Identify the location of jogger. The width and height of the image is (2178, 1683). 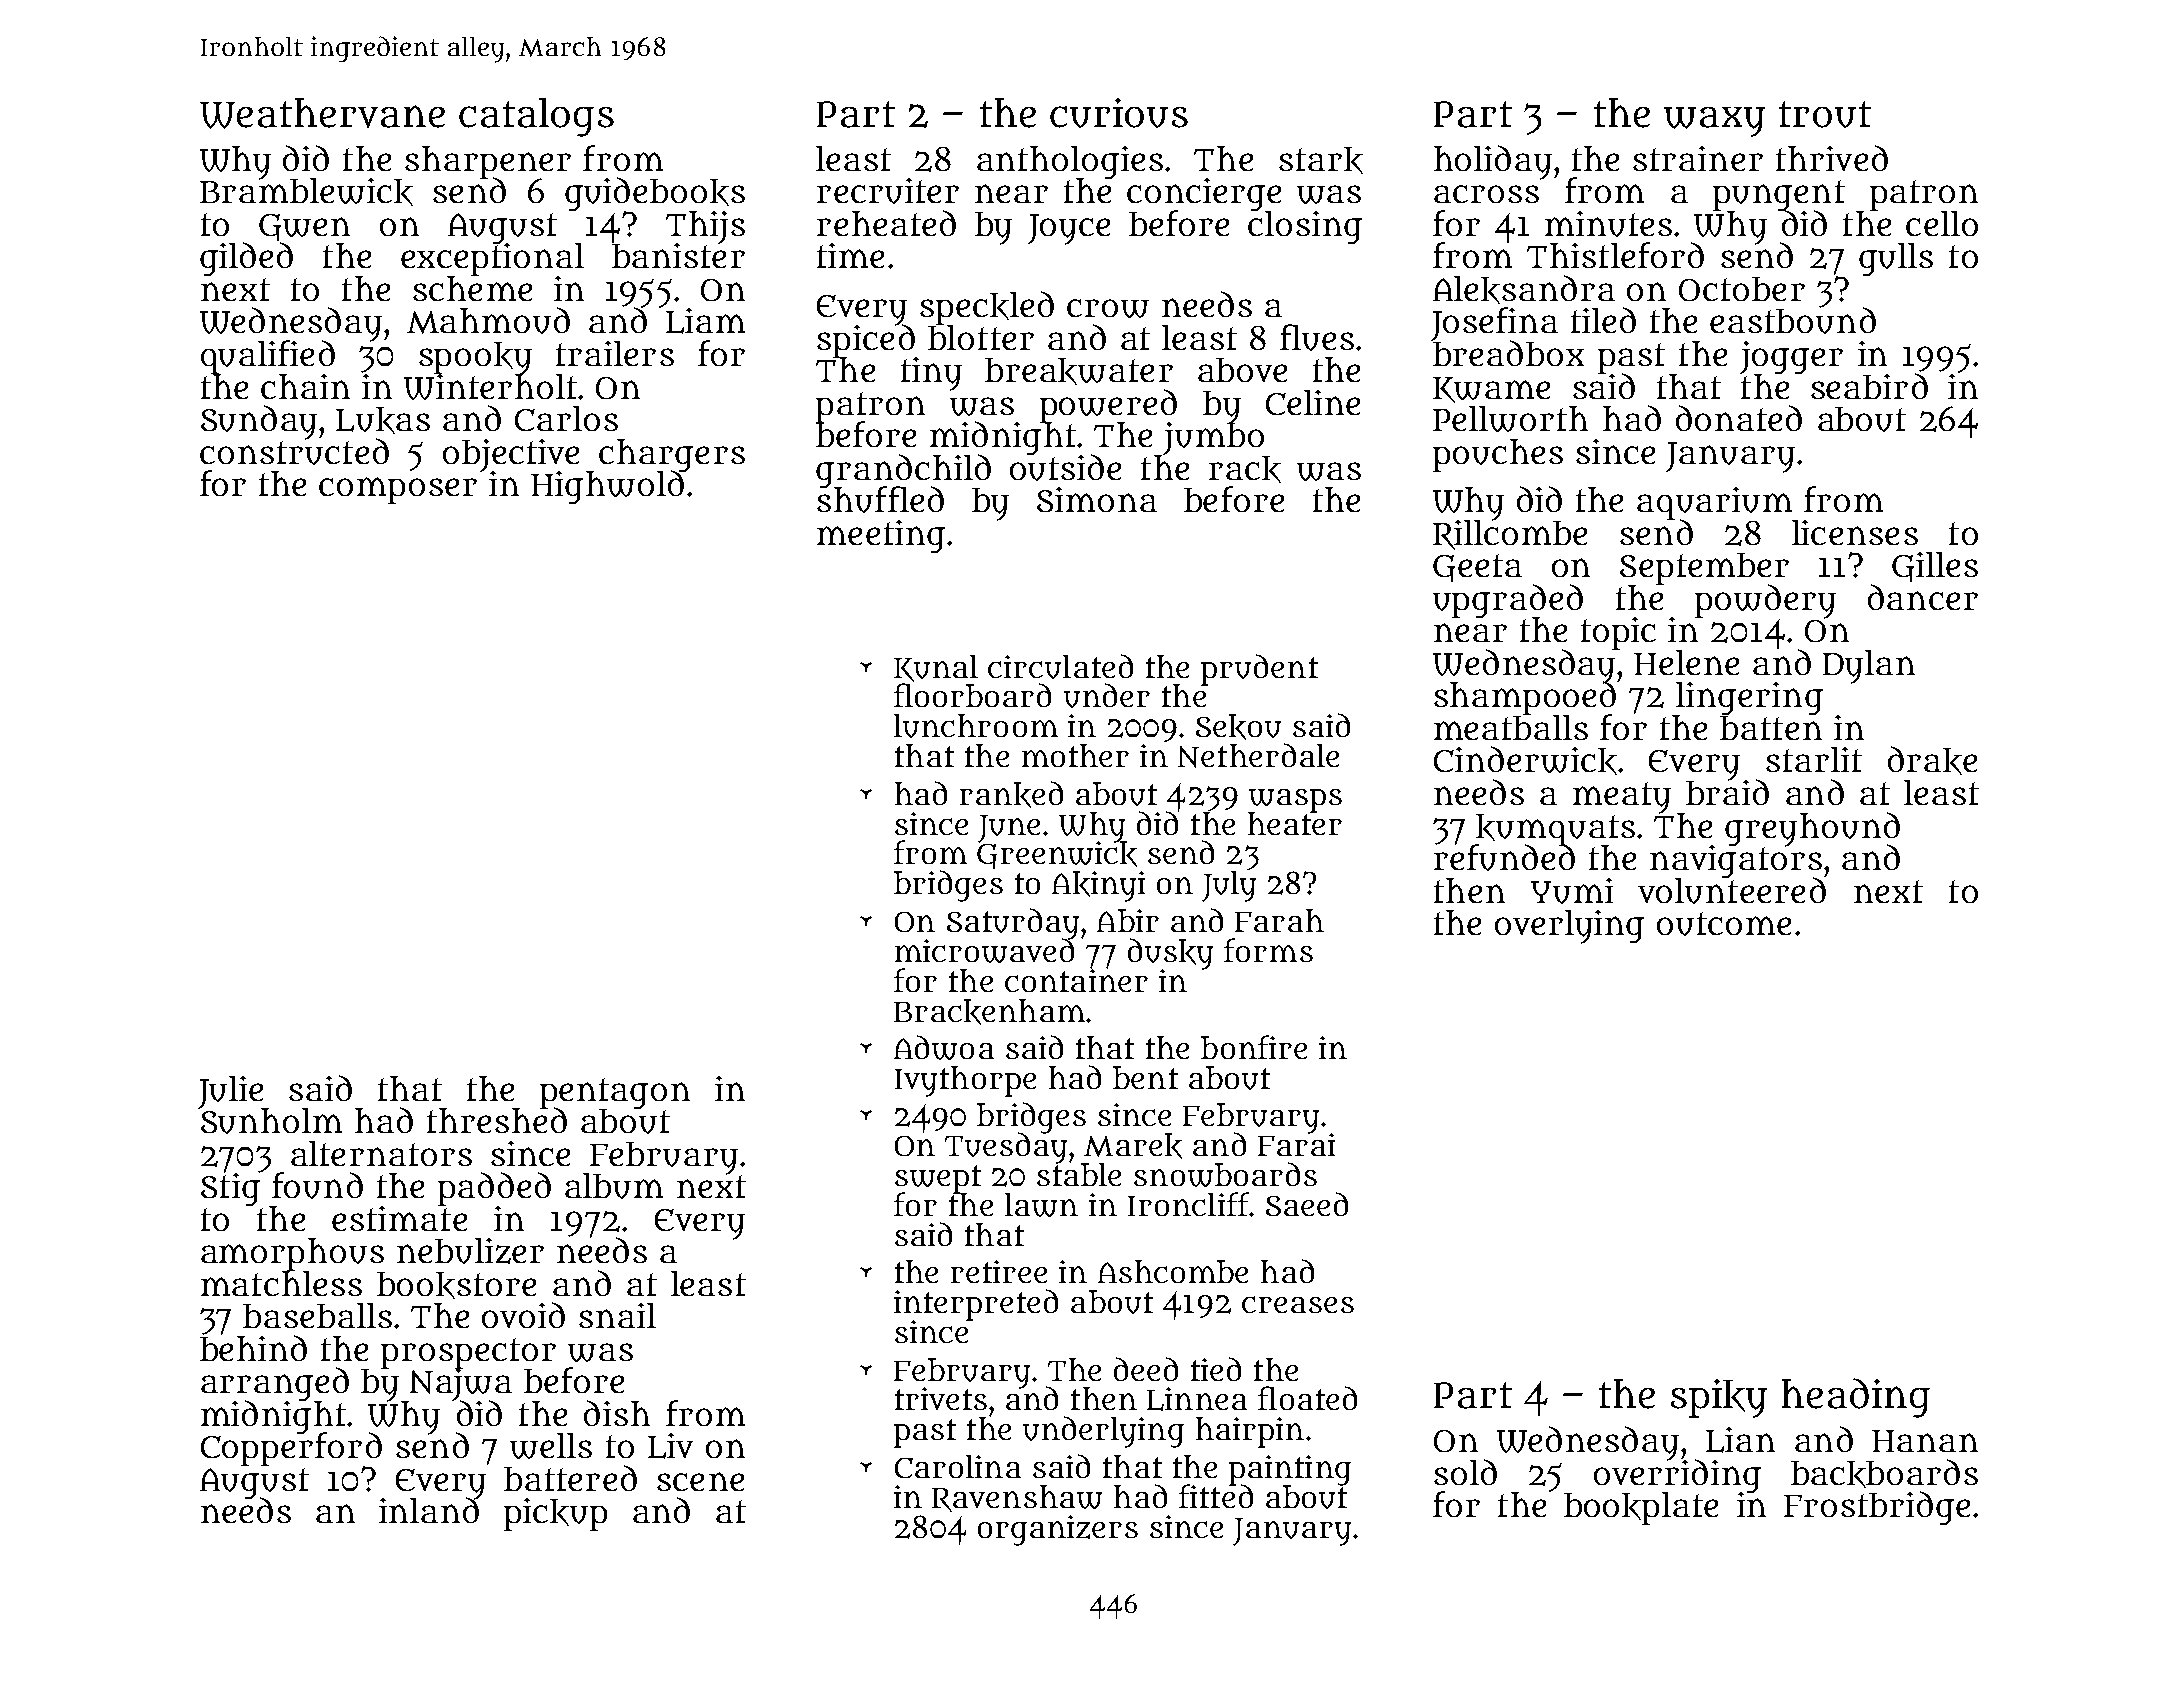
(1791, 357).
